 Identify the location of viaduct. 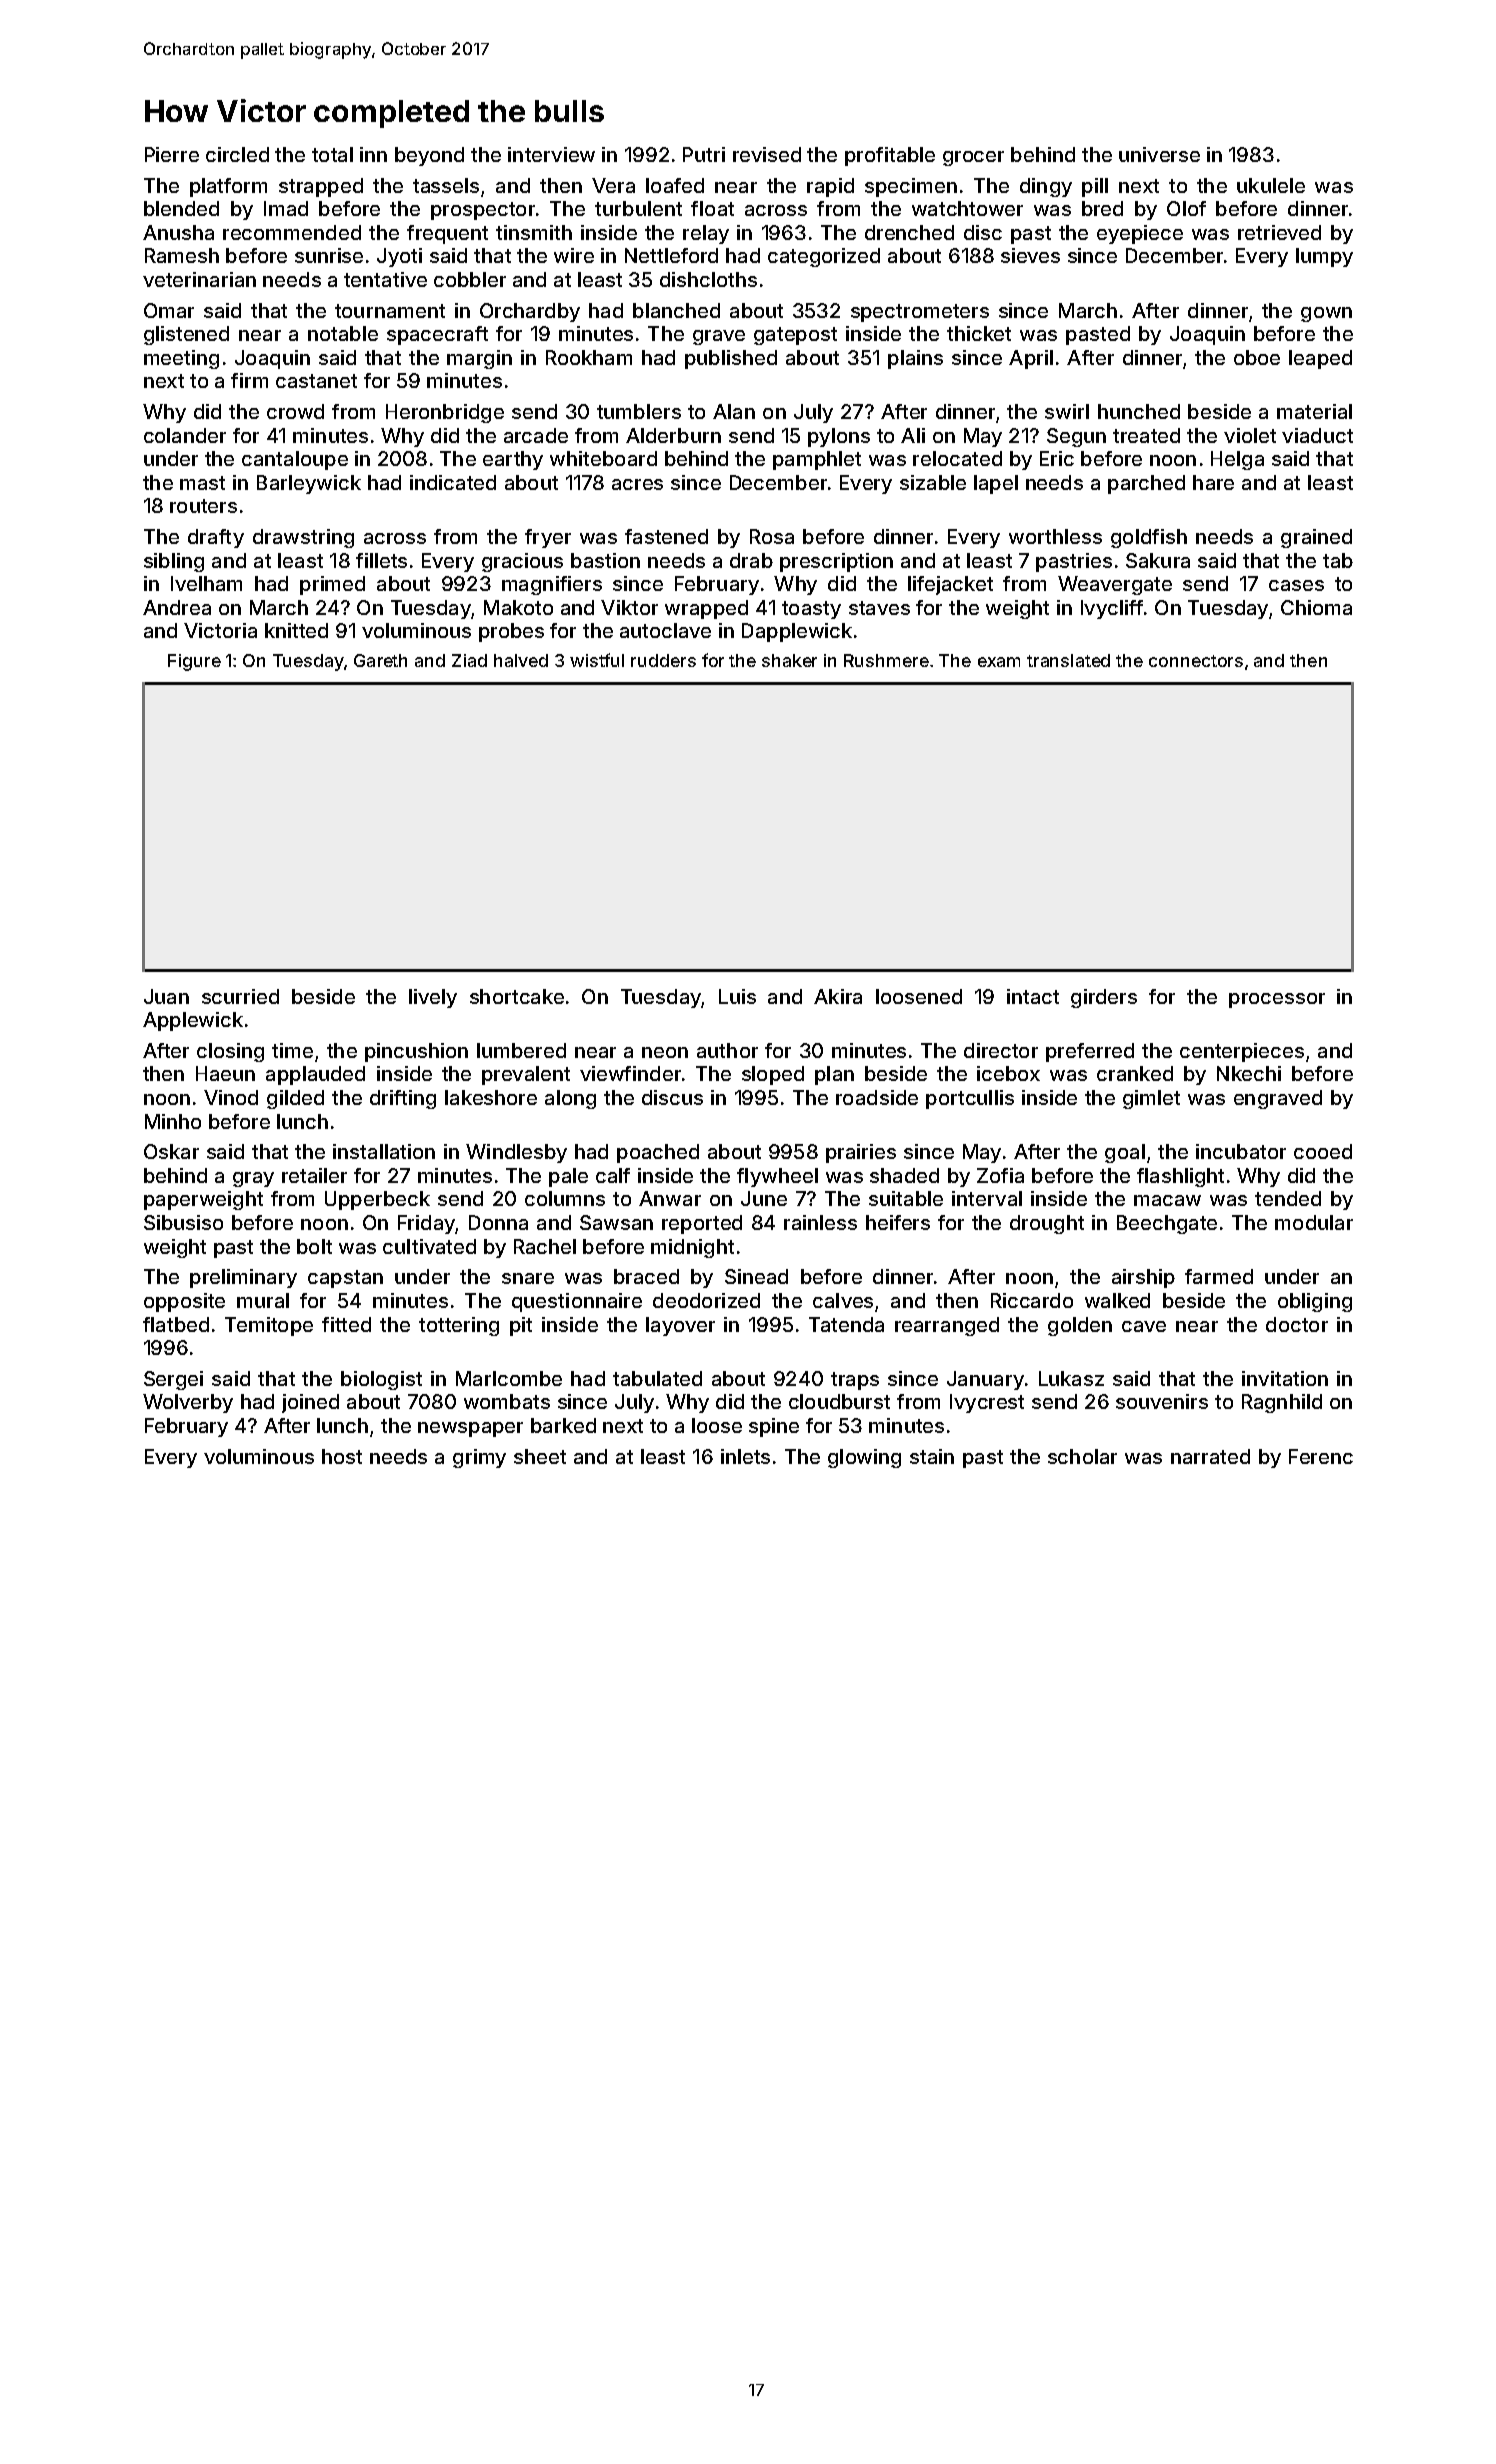
(1317, 435).
